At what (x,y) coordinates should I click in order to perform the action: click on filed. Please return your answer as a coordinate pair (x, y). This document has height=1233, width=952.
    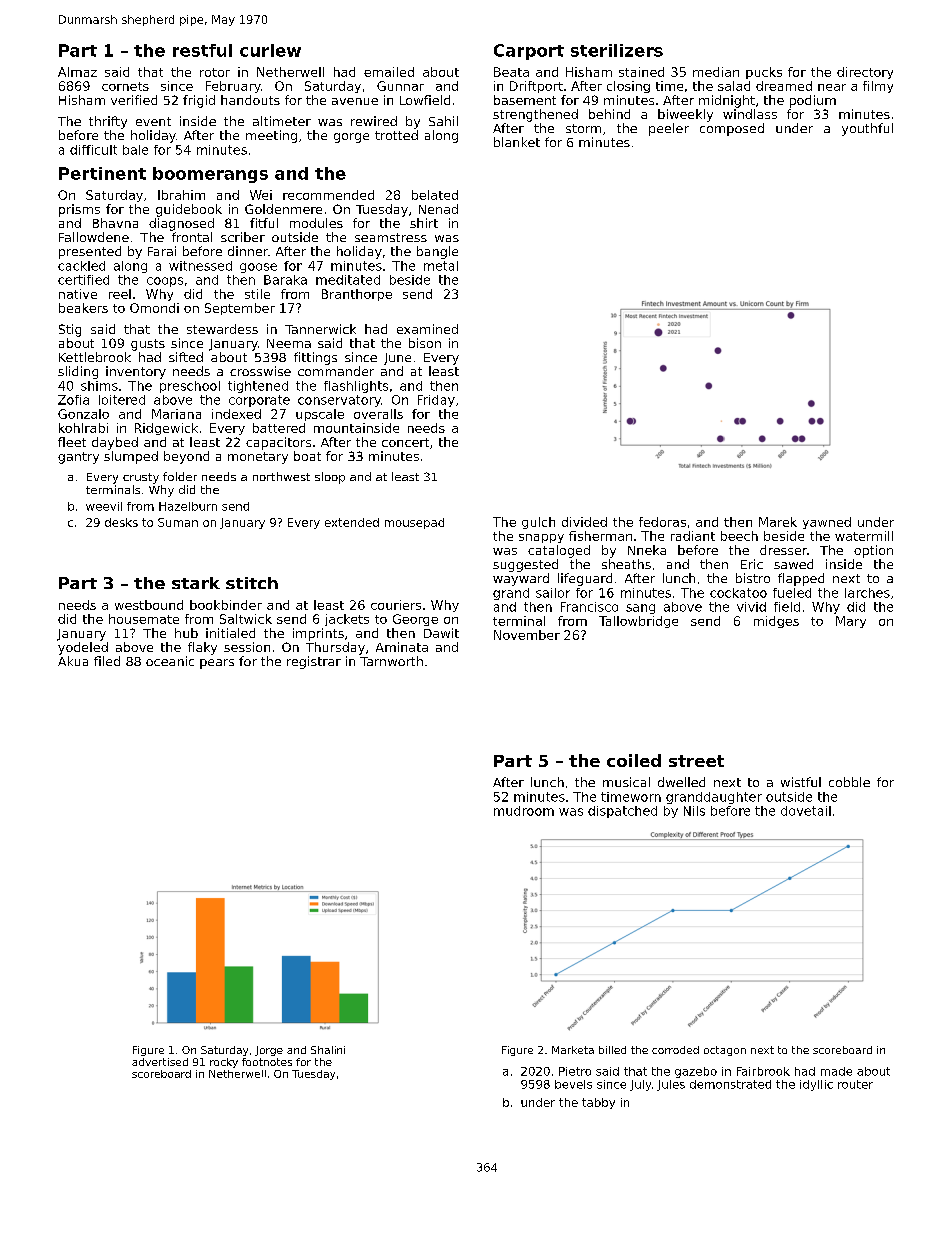
    Looking at the image, I should click on (107, 661).
